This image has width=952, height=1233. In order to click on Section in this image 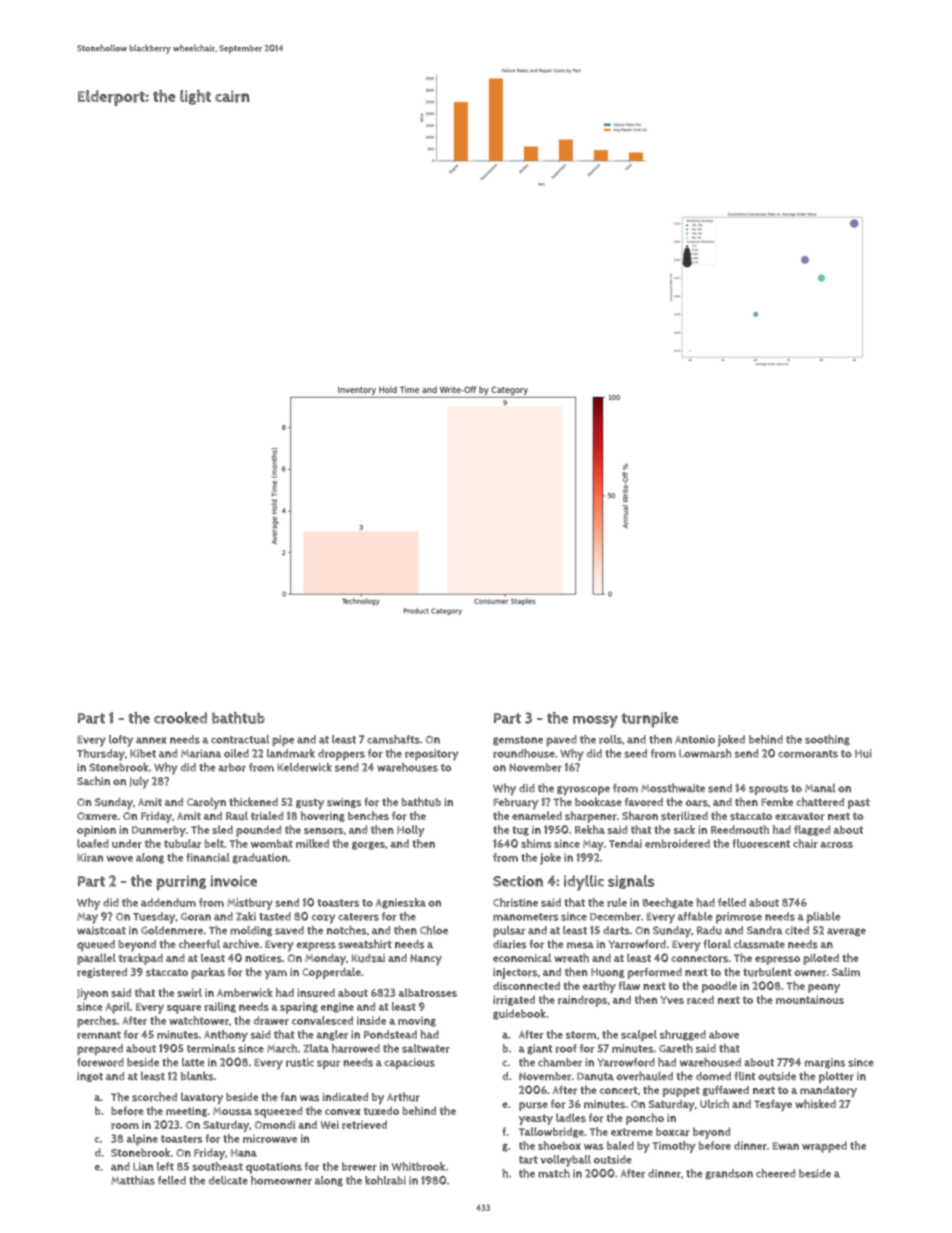, I will do `click(518, 881)`.
